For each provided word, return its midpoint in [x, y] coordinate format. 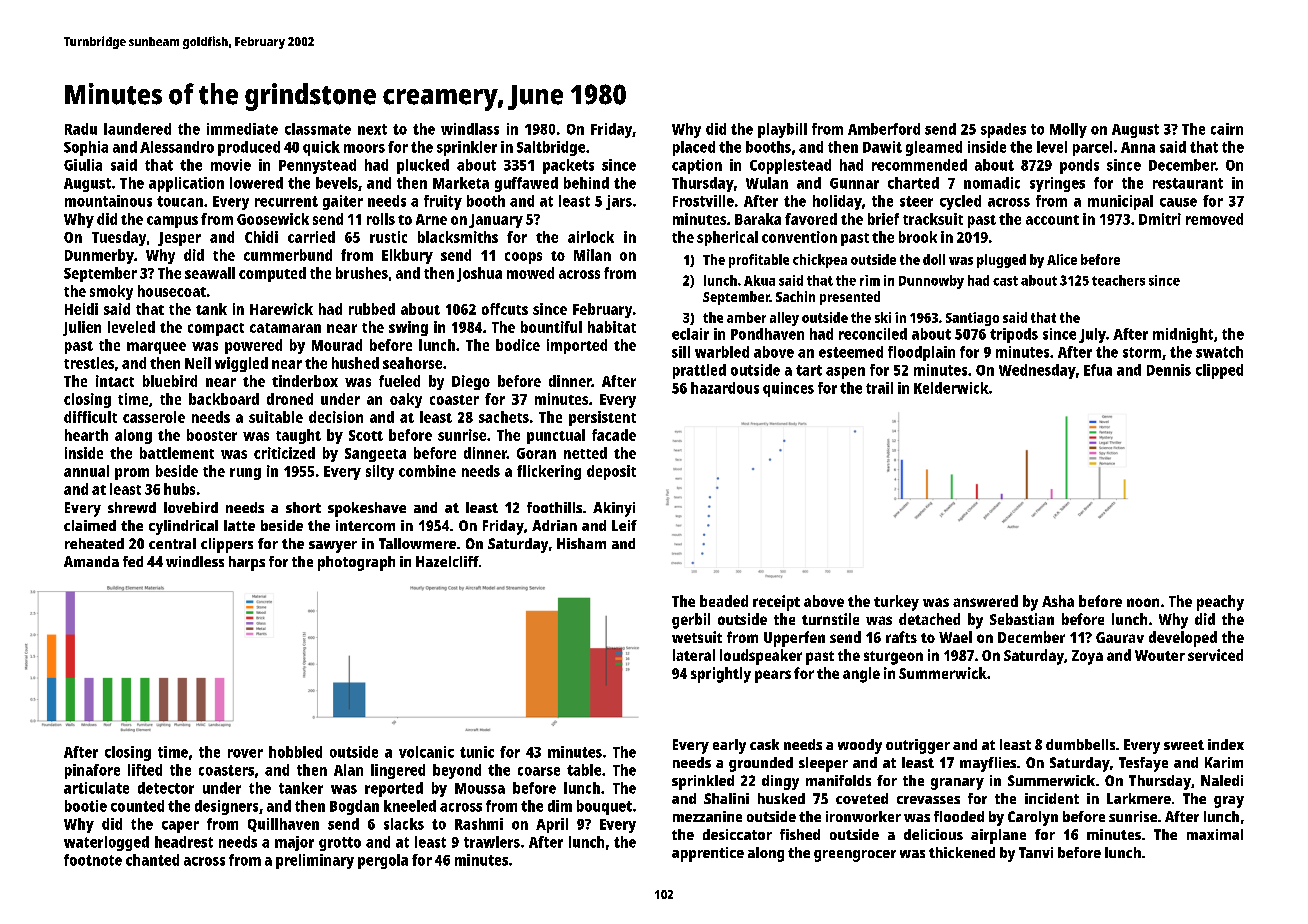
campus [172, 222]
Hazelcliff [447, 561]
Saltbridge [551, 148]
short [303, 507]
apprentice [708, 854]
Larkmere [1139, 798]
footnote [93, 860]
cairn [1227, 129]
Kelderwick [951, 388]
